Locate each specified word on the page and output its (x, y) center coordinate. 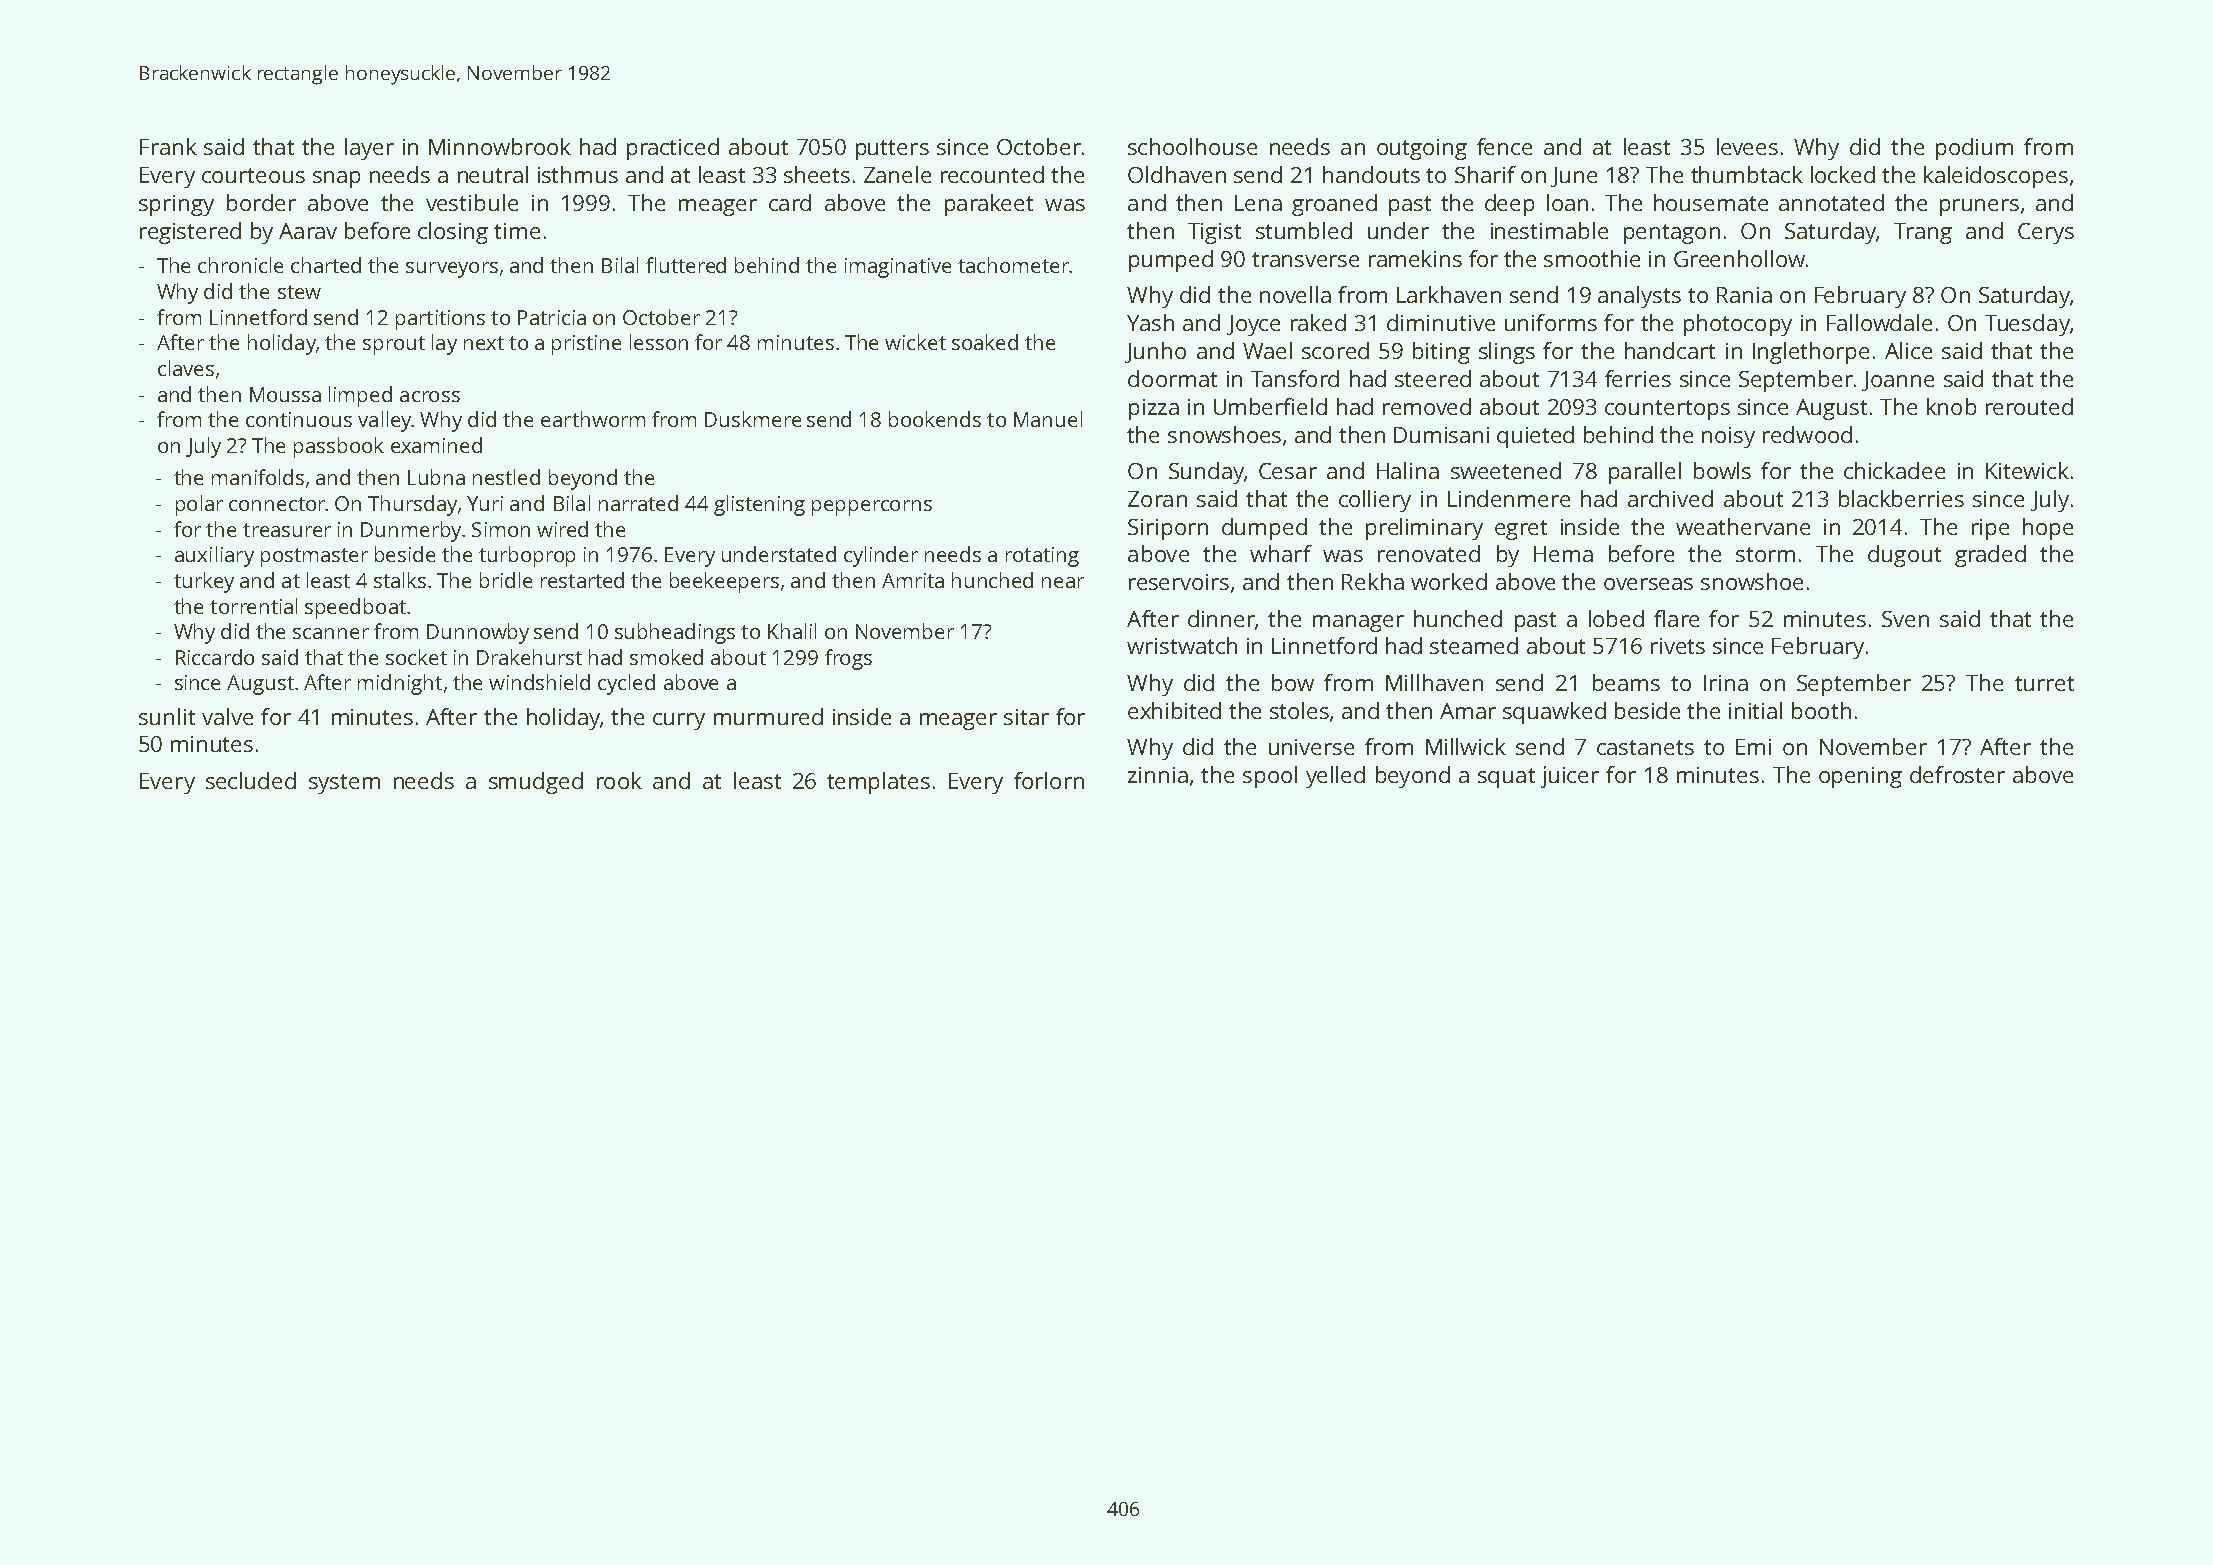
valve (227, 716)
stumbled (1304, 230)
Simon (501, 529)
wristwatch (1182, 645)
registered (190, 233)
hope (2048, 529)
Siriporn (1168, 529)
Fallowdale (1879, 322)
